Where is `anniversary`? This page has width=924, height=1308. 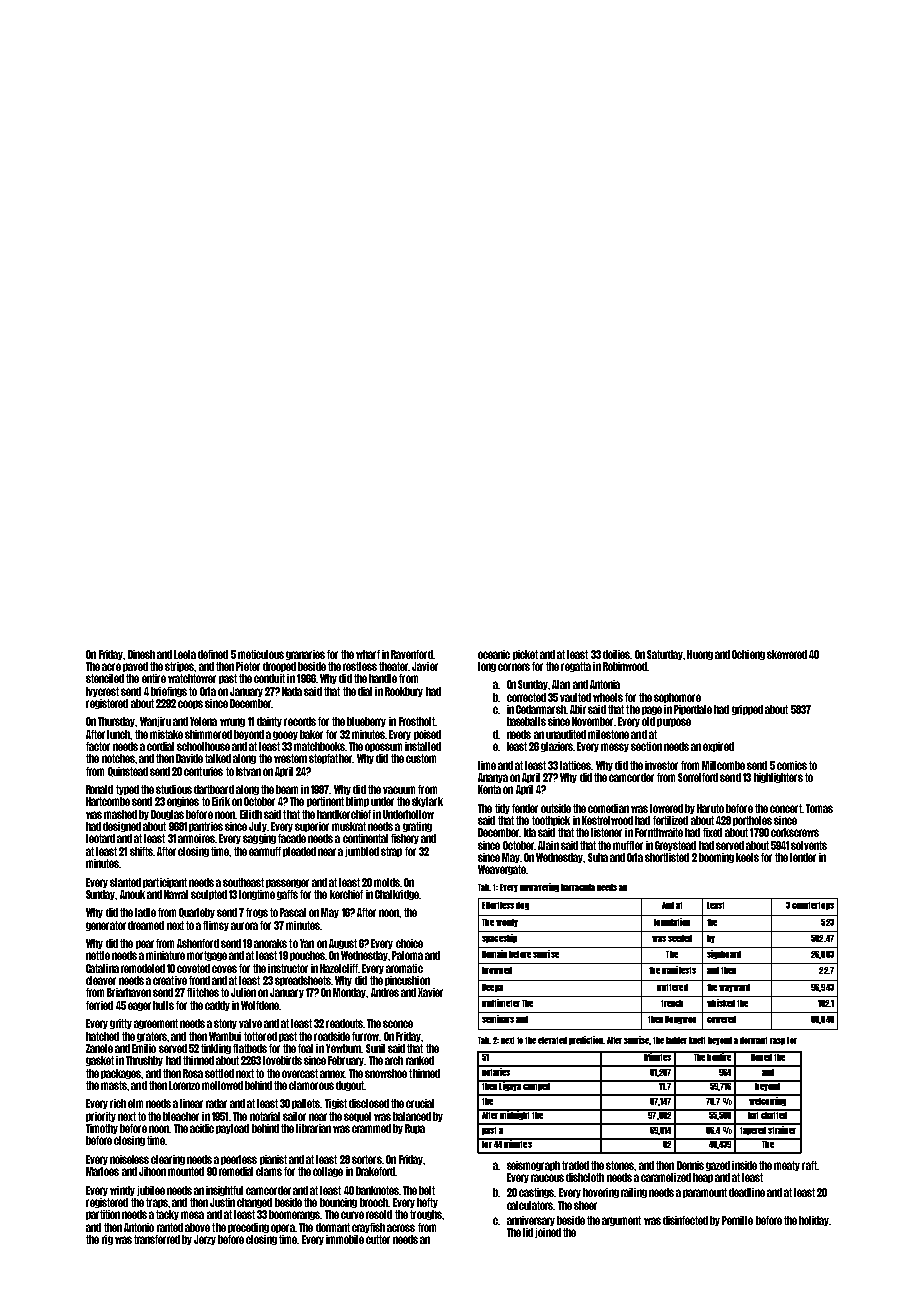
anniversary is located at coordinates (531, 1221).
